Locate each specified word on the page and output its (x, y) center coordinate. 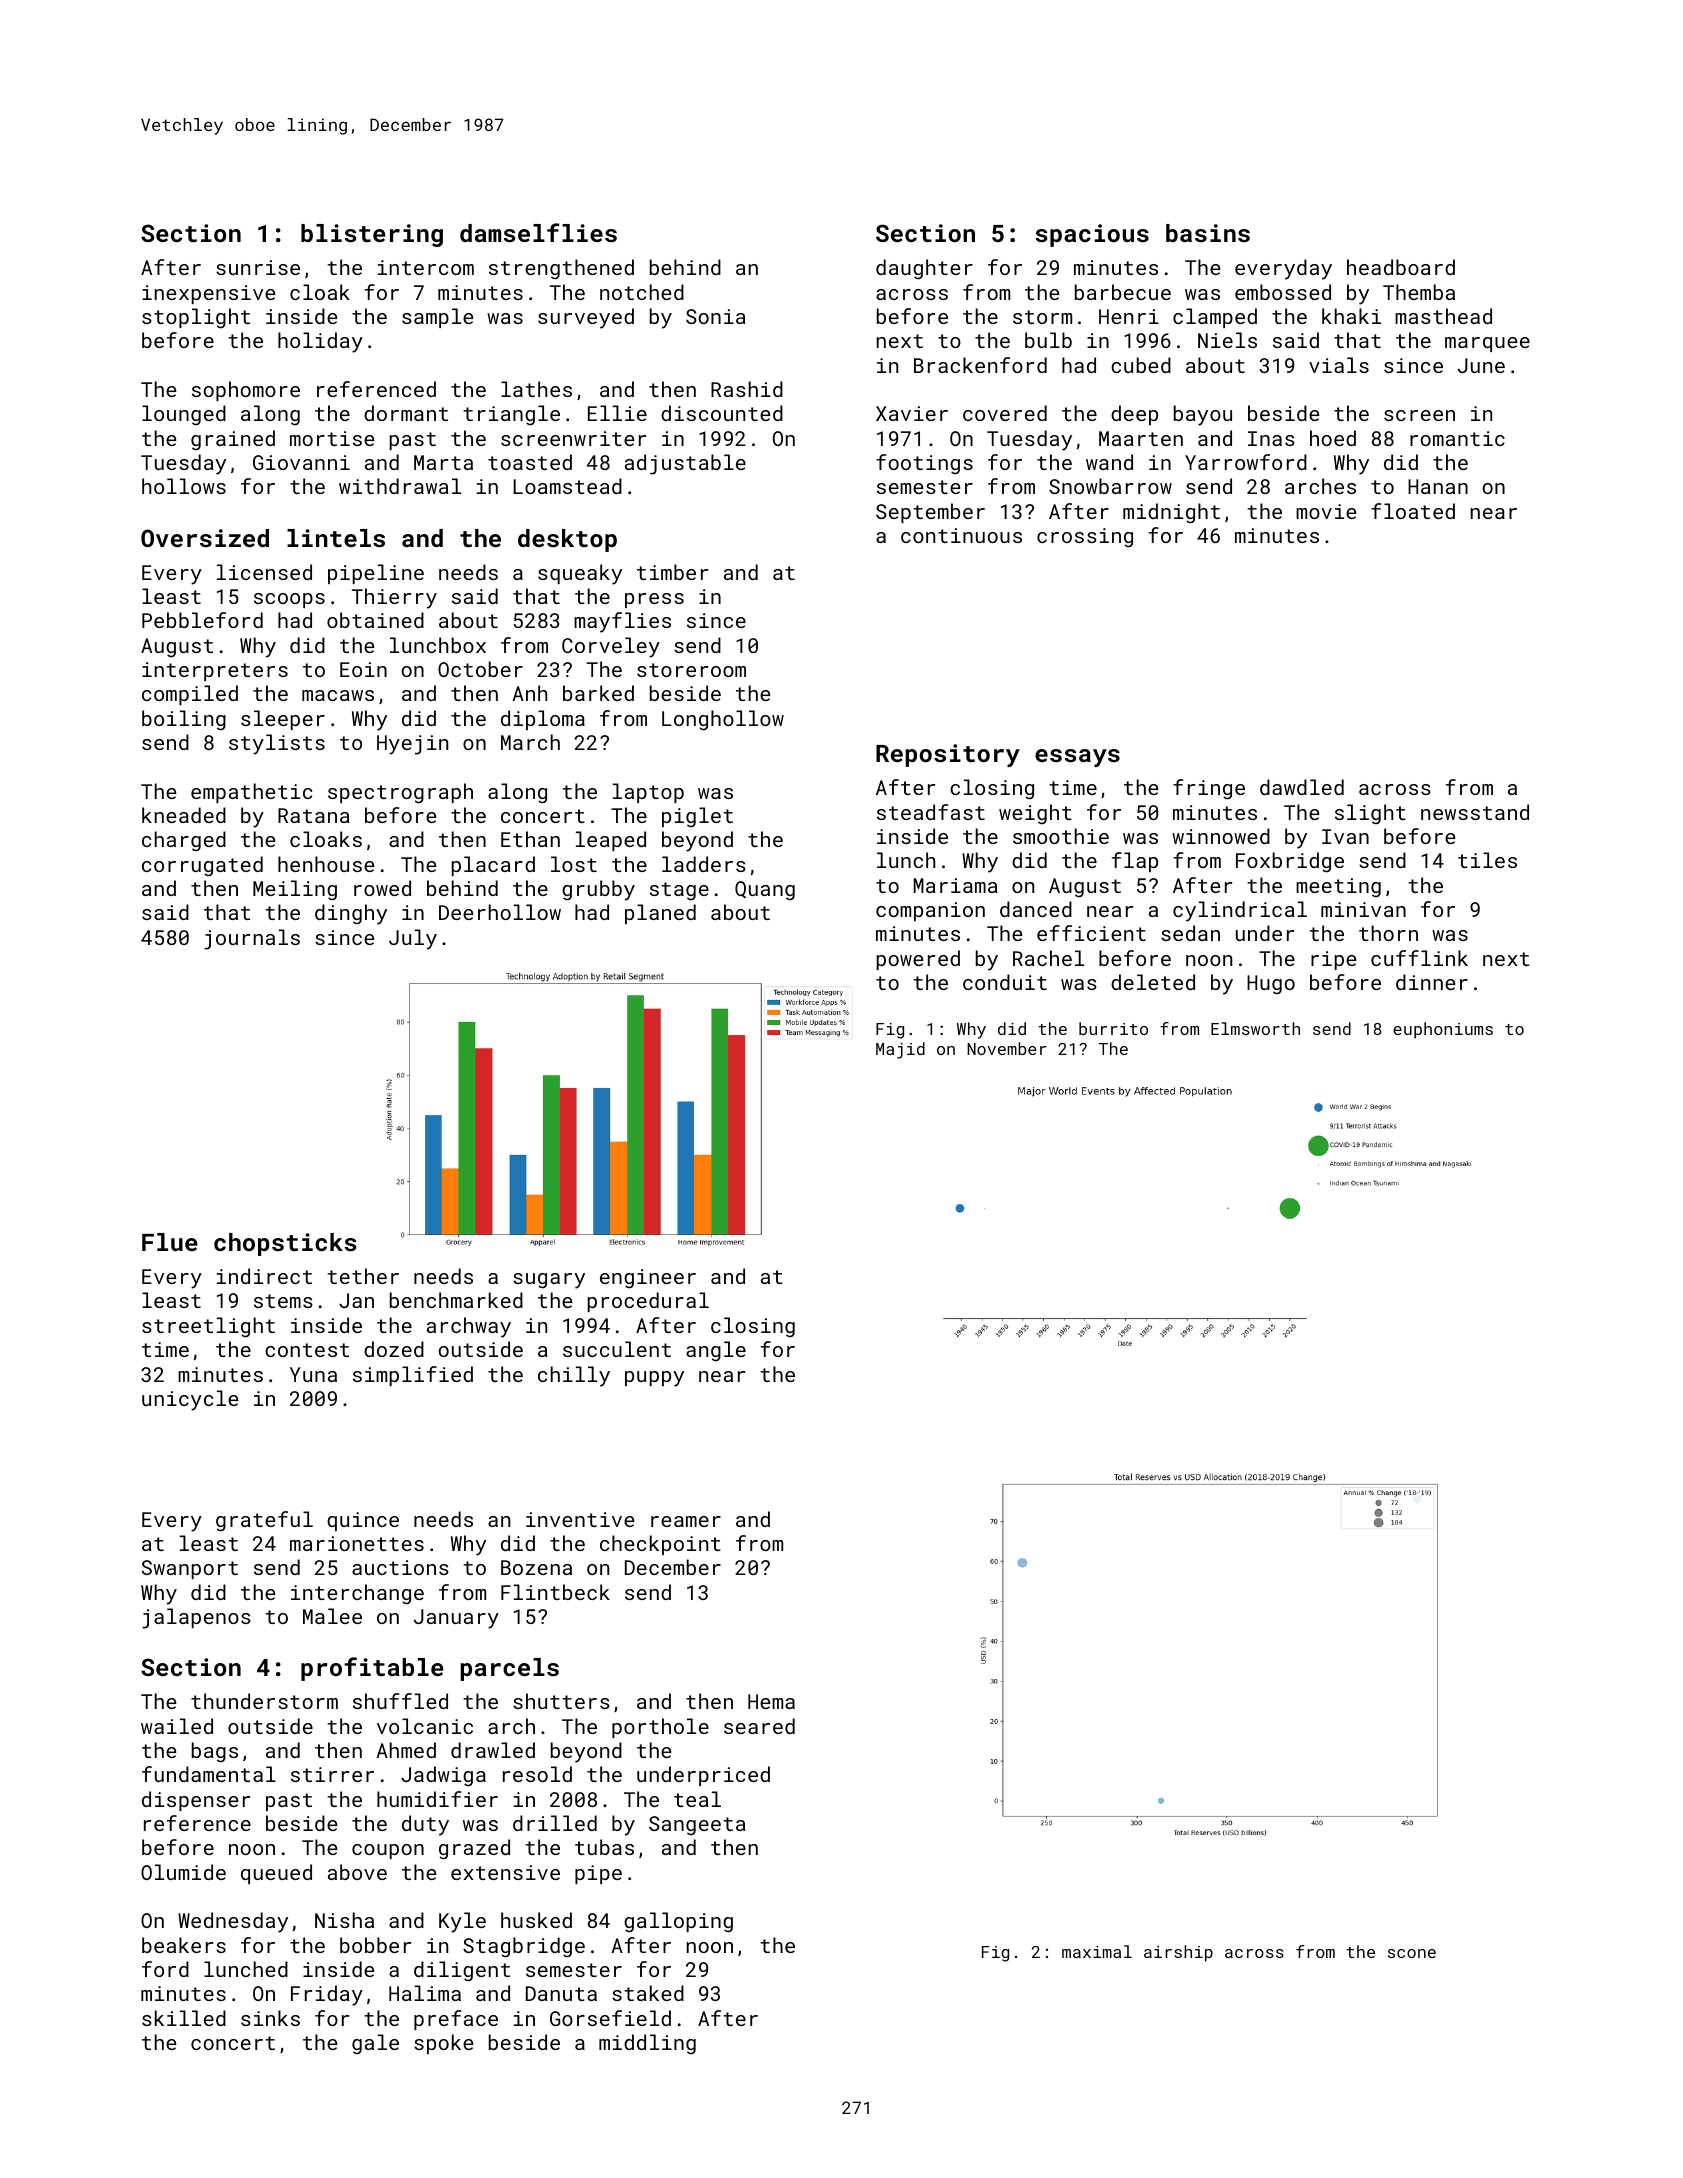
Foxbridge (1290, 862)
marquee (1487, 344)
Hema (771, 1701)
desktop (567, 540)
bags (215, 1752)
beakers (184, 1945)
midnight (1171, 513)
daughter (924, 269)
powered (918, 960)
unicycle (190, 1400)
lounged (184, 415)
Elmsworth (1255, 1028)
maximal (1097, 1951)
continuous (961, 535)
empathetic (251, 793)
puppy (654, 1379)
